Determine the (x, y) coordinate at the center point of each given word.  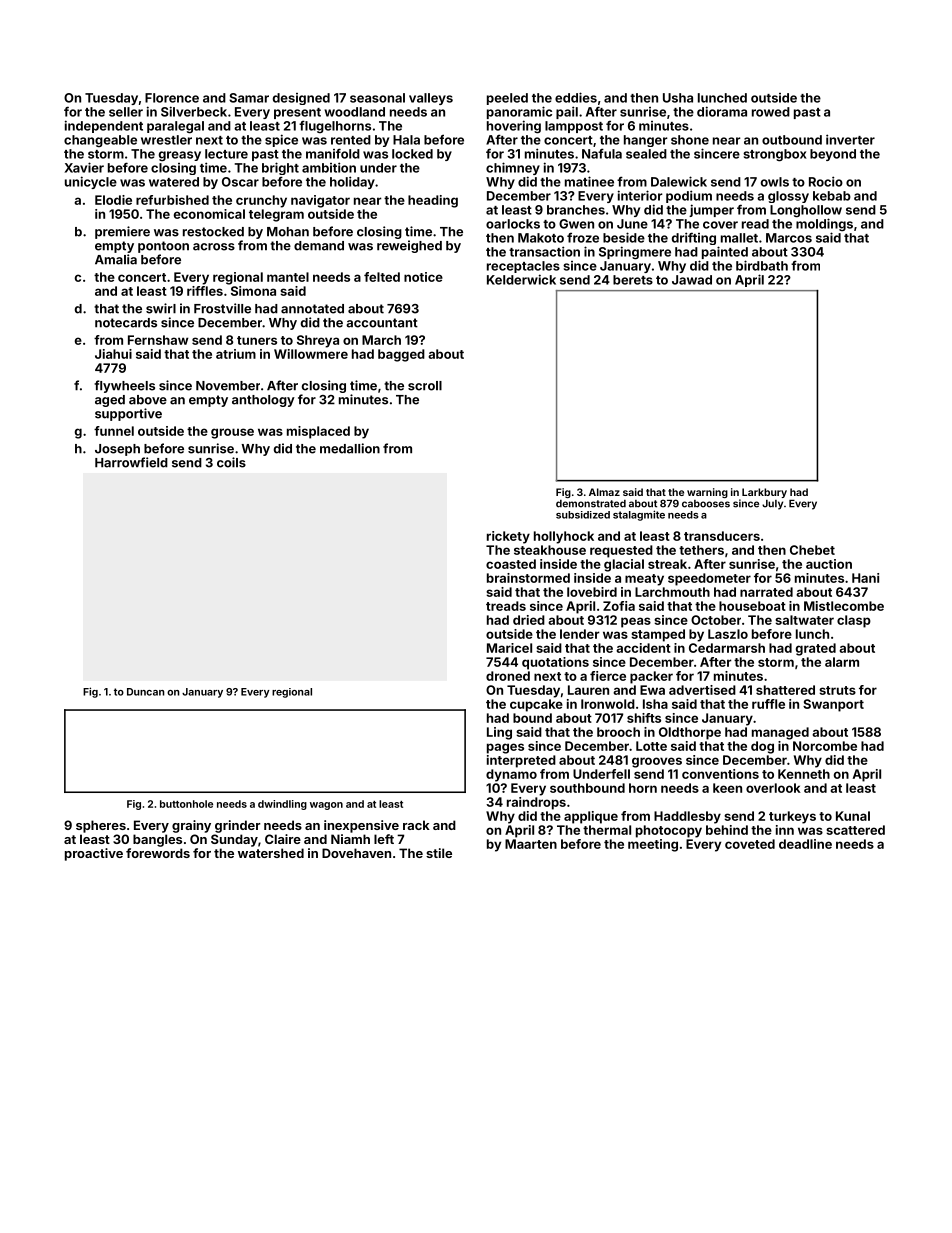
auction (829, 564)
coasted (511, 564)
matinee (589, 181)
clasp (854, 621)
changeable (100, 141)
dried (529, 620)
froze (583, 238)
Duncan (146, 692)
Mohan (288, 232)
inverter (850, 139)
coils (231, 462)
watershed (271, 853)
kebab (832, 196)
